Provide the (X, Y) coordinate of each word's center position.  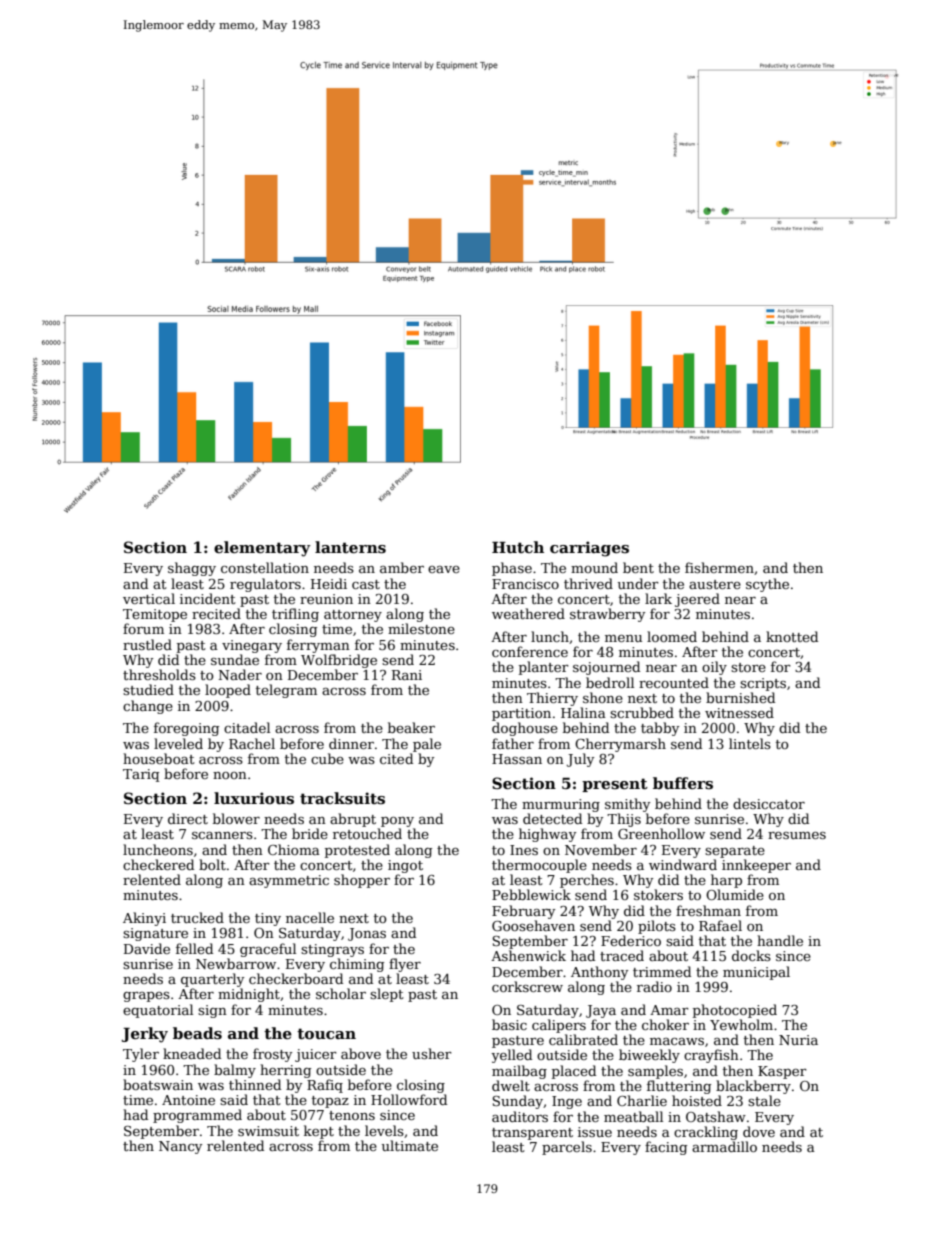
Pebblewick (531, 894)
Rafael (720, 925)
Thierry (552, 699)
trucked (197, 917)
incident (208, 598)
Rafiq (325, 1086)
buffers (683, 783)
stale (764, 1100)
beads (197, 1033)
